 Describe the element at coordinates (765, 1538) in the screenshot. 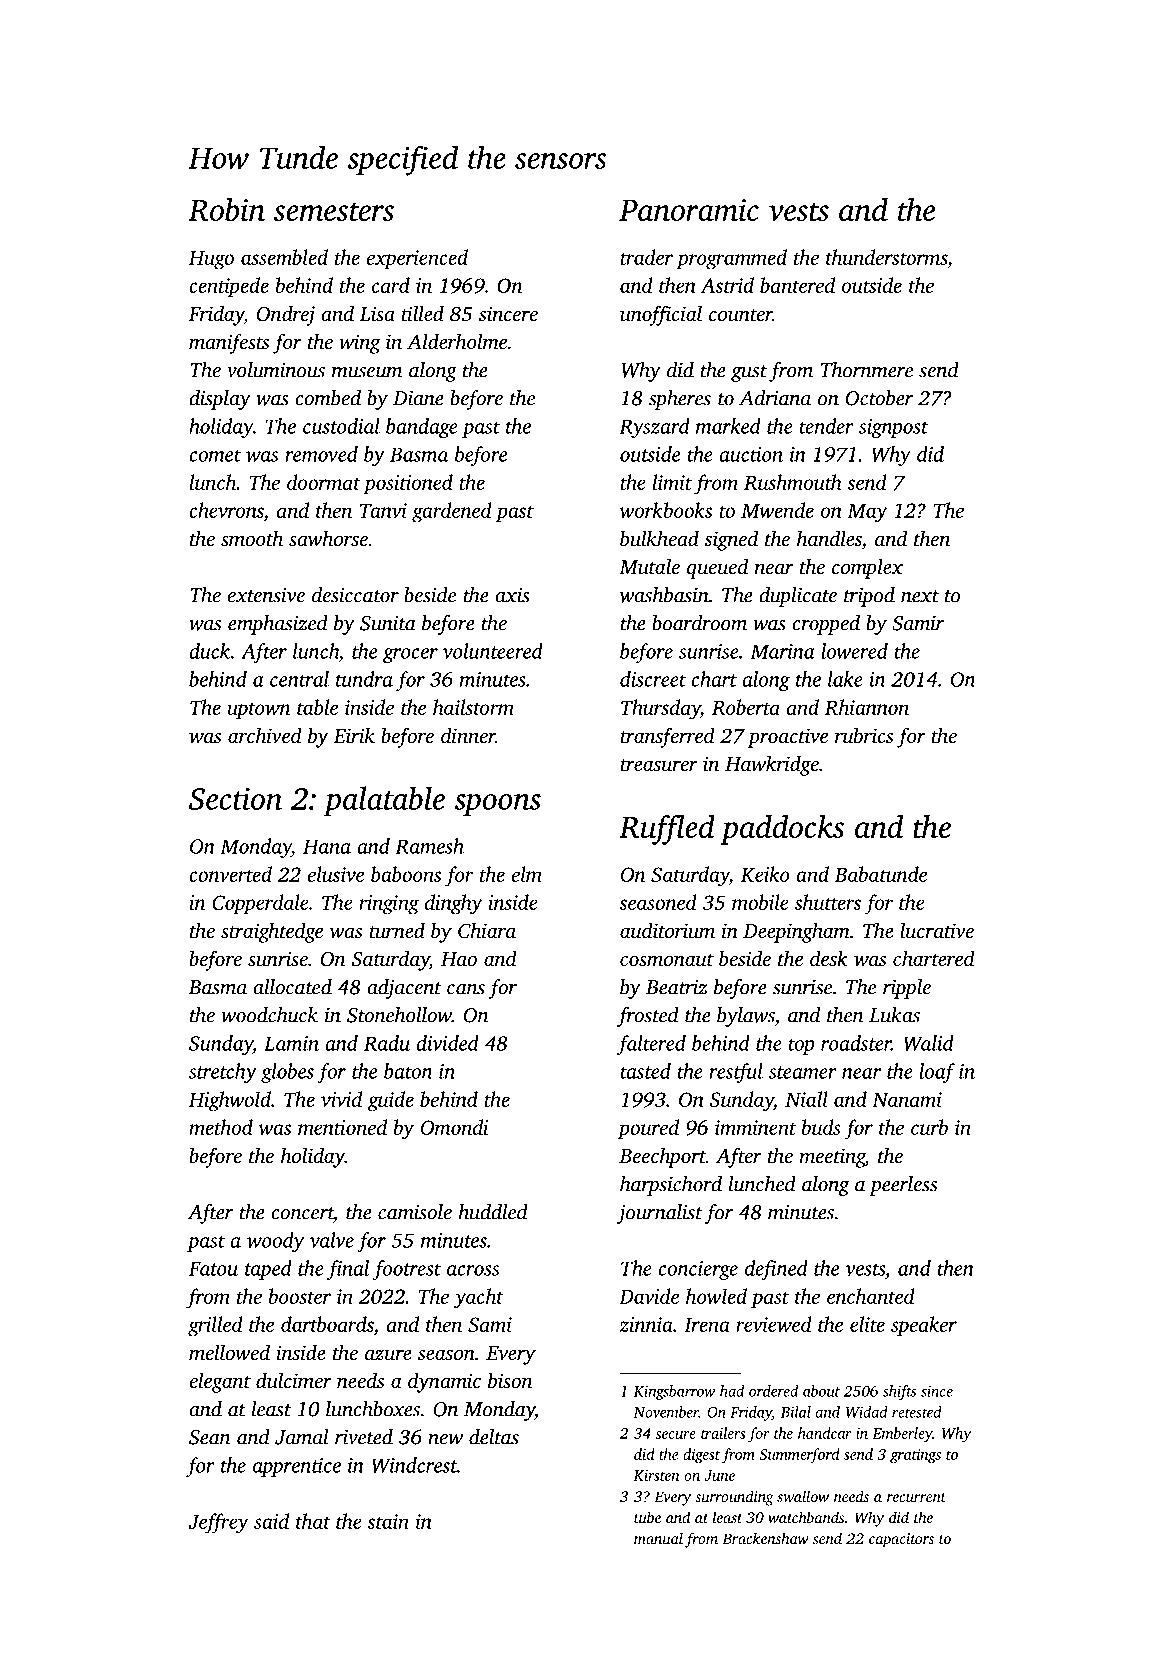

I see `Brackenshaw` at that location.
